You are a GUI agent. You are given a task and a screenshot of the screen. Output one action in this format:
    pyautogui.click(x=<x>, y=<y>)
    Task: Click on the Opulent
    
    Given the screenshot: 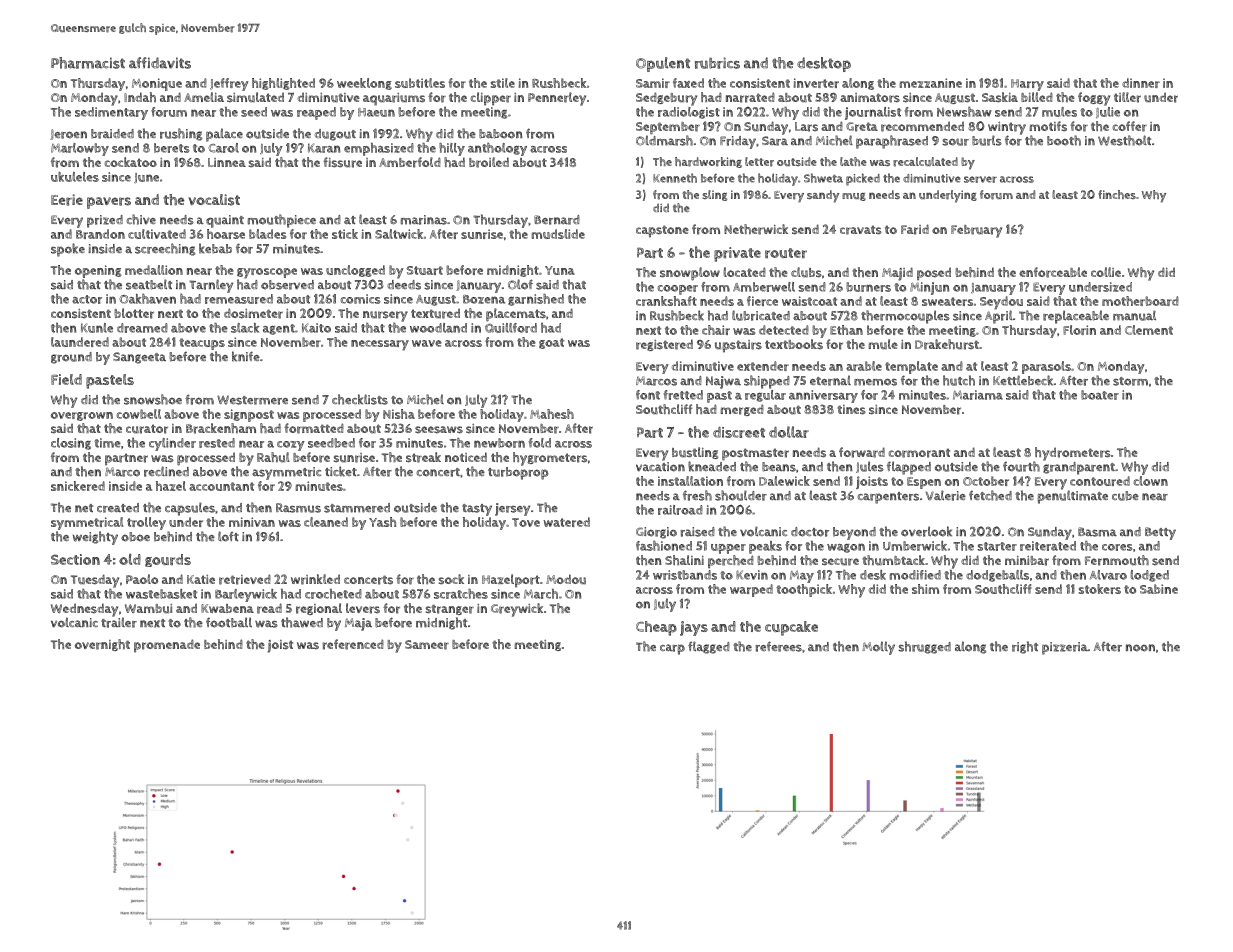 What is the action you would take?
    pyautogui.click(x=663, y=64)
